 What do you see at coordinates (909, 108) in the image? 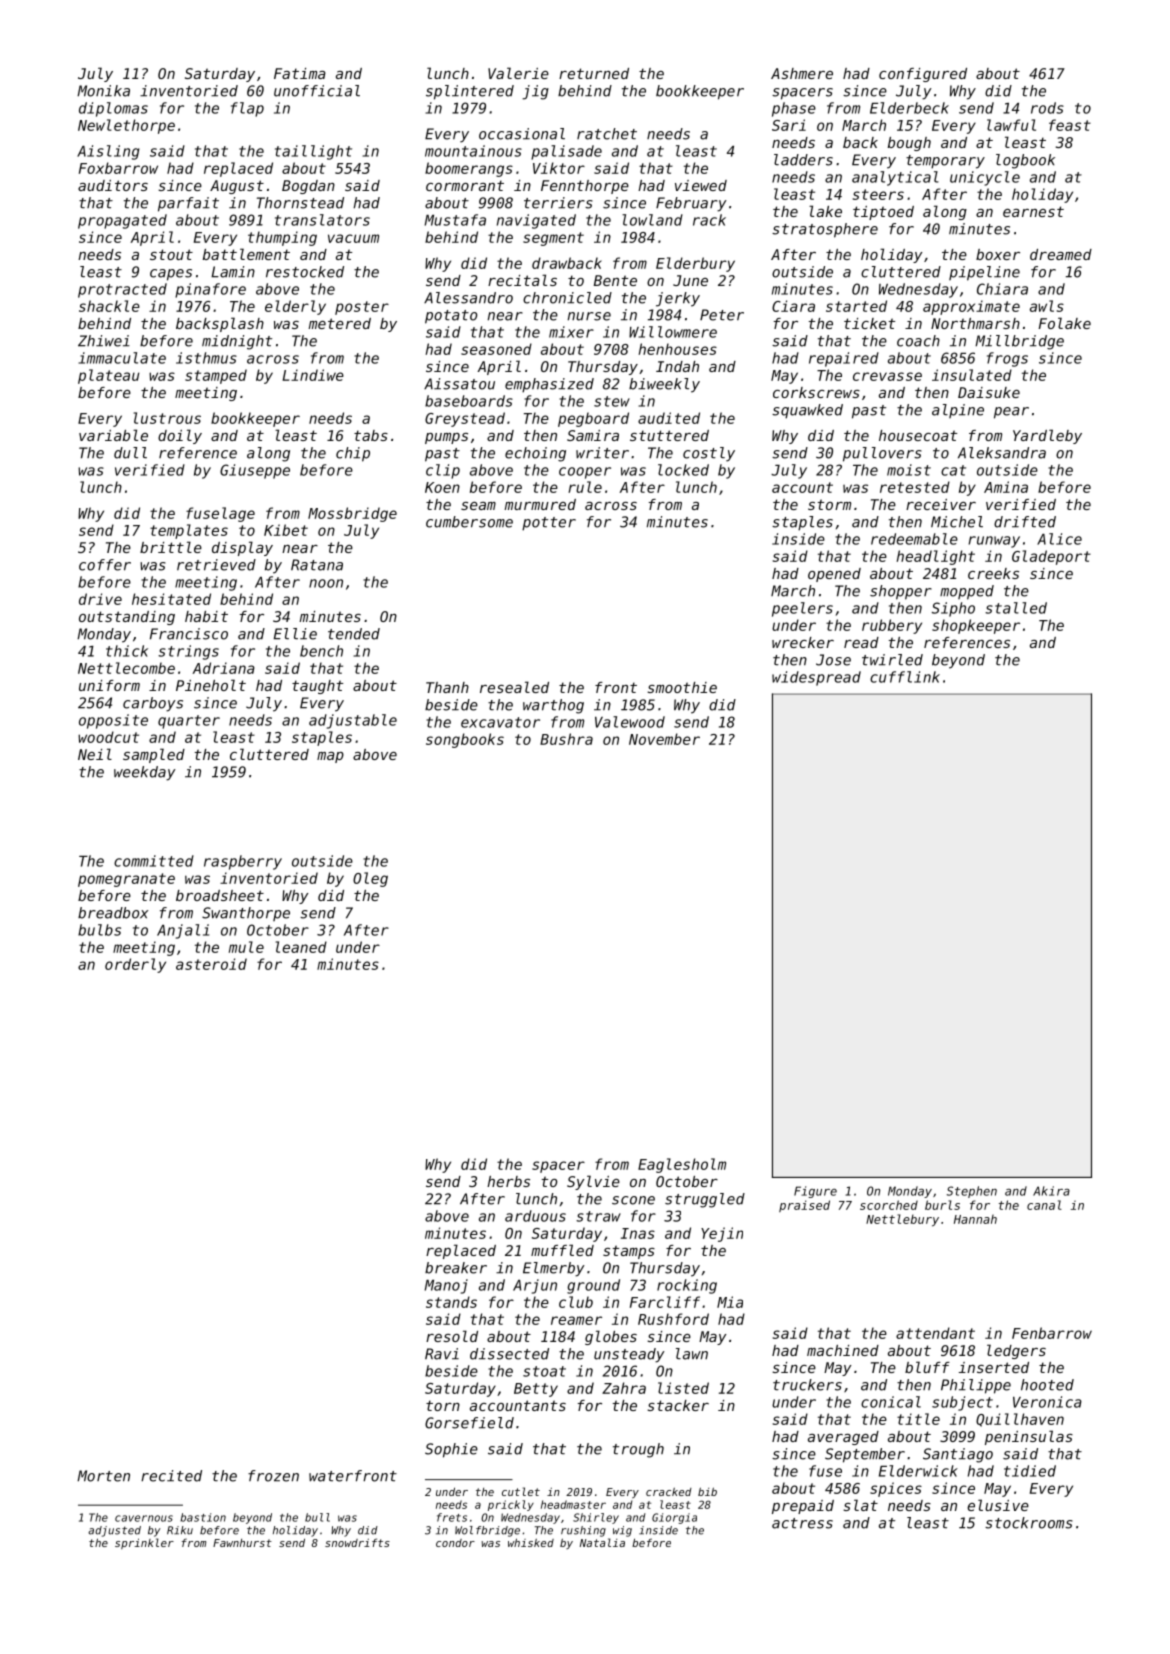
I see `Elderbeck` at bounding box center [909, 108].
